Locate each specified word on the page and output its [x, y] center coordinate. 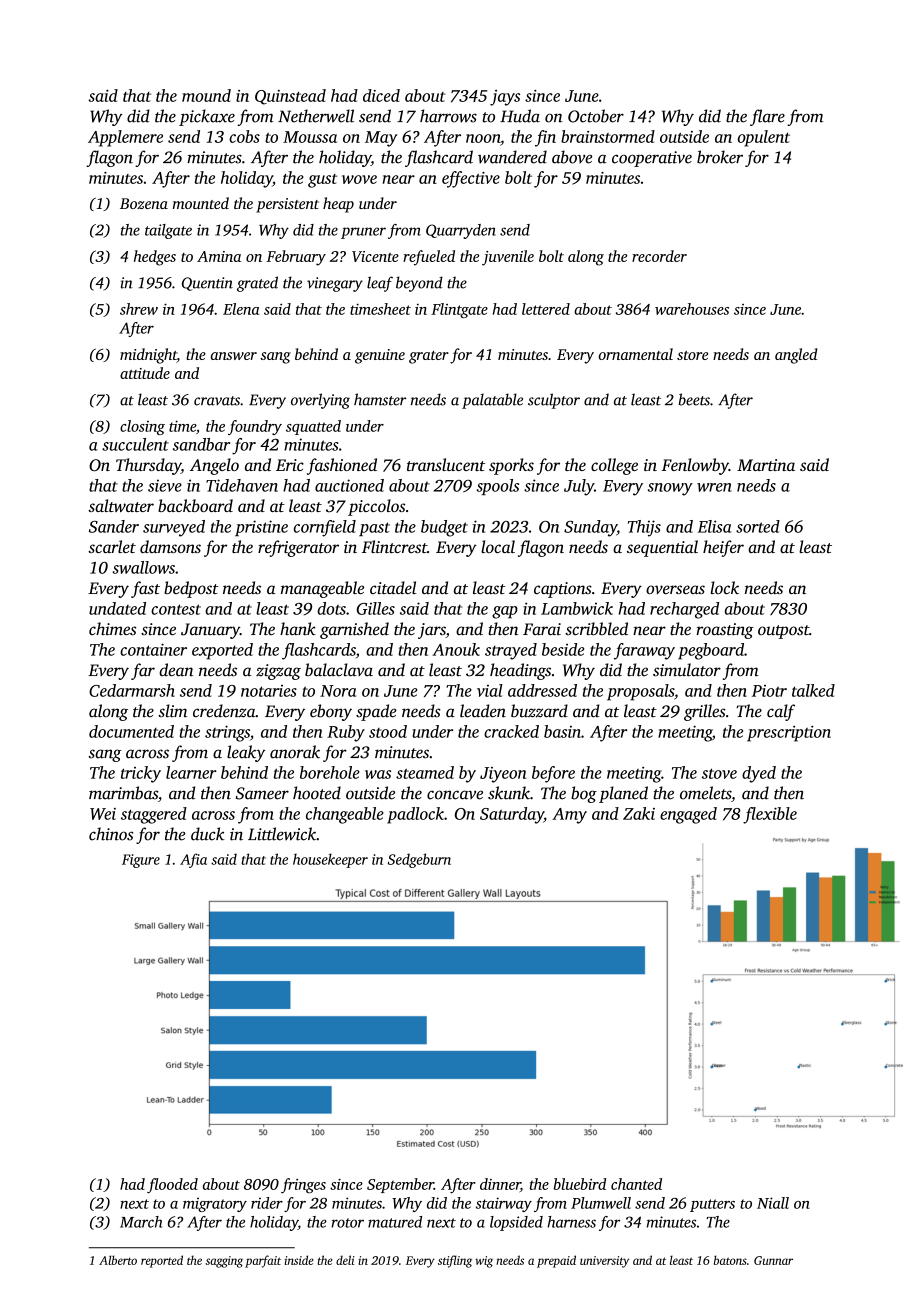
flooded [172, 1186]
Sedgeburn [419, 860]
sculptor [554, 401]
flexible [770, 815]
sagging [224, 1262]
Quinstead [290, 97]
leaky [246, 753]
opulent [764, 138]
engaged [688, 815]
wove [359, 179]
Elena [241, 309]
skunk [509, 793]
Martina [766, 465]
